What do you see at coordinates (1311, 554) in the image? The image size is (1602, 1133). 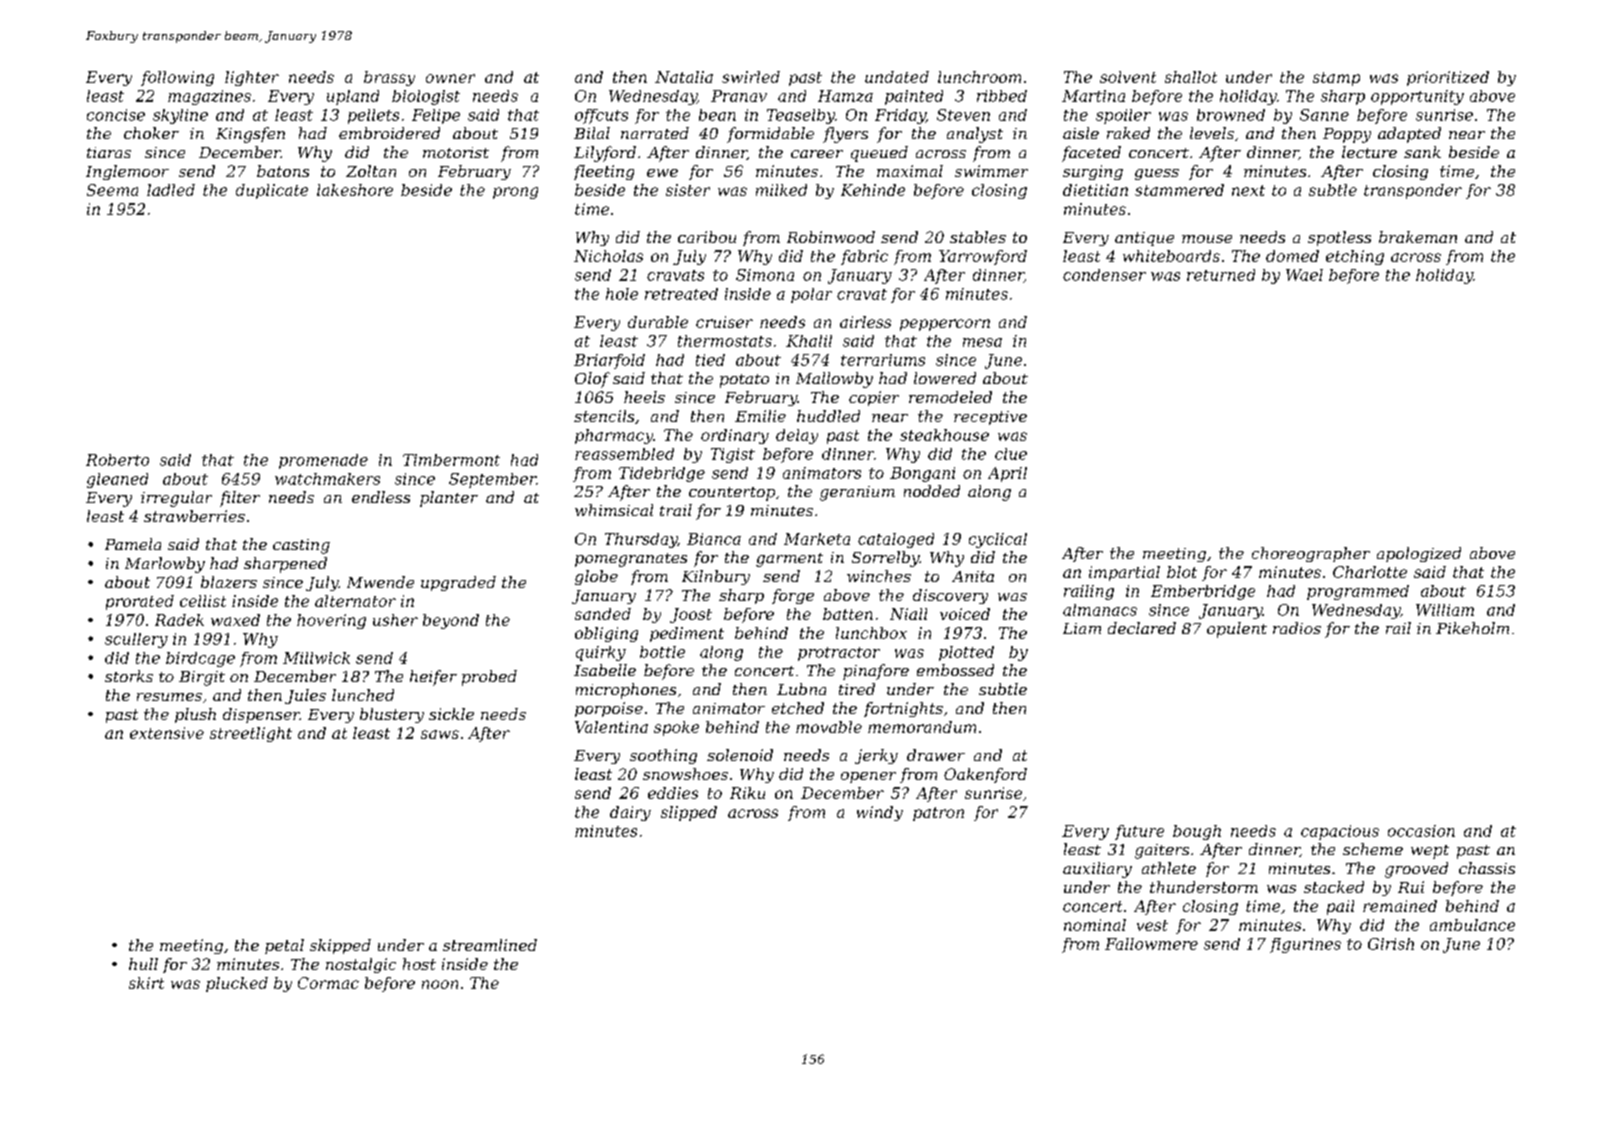 I see `choreographer` at bounding box center [1311, 554].
